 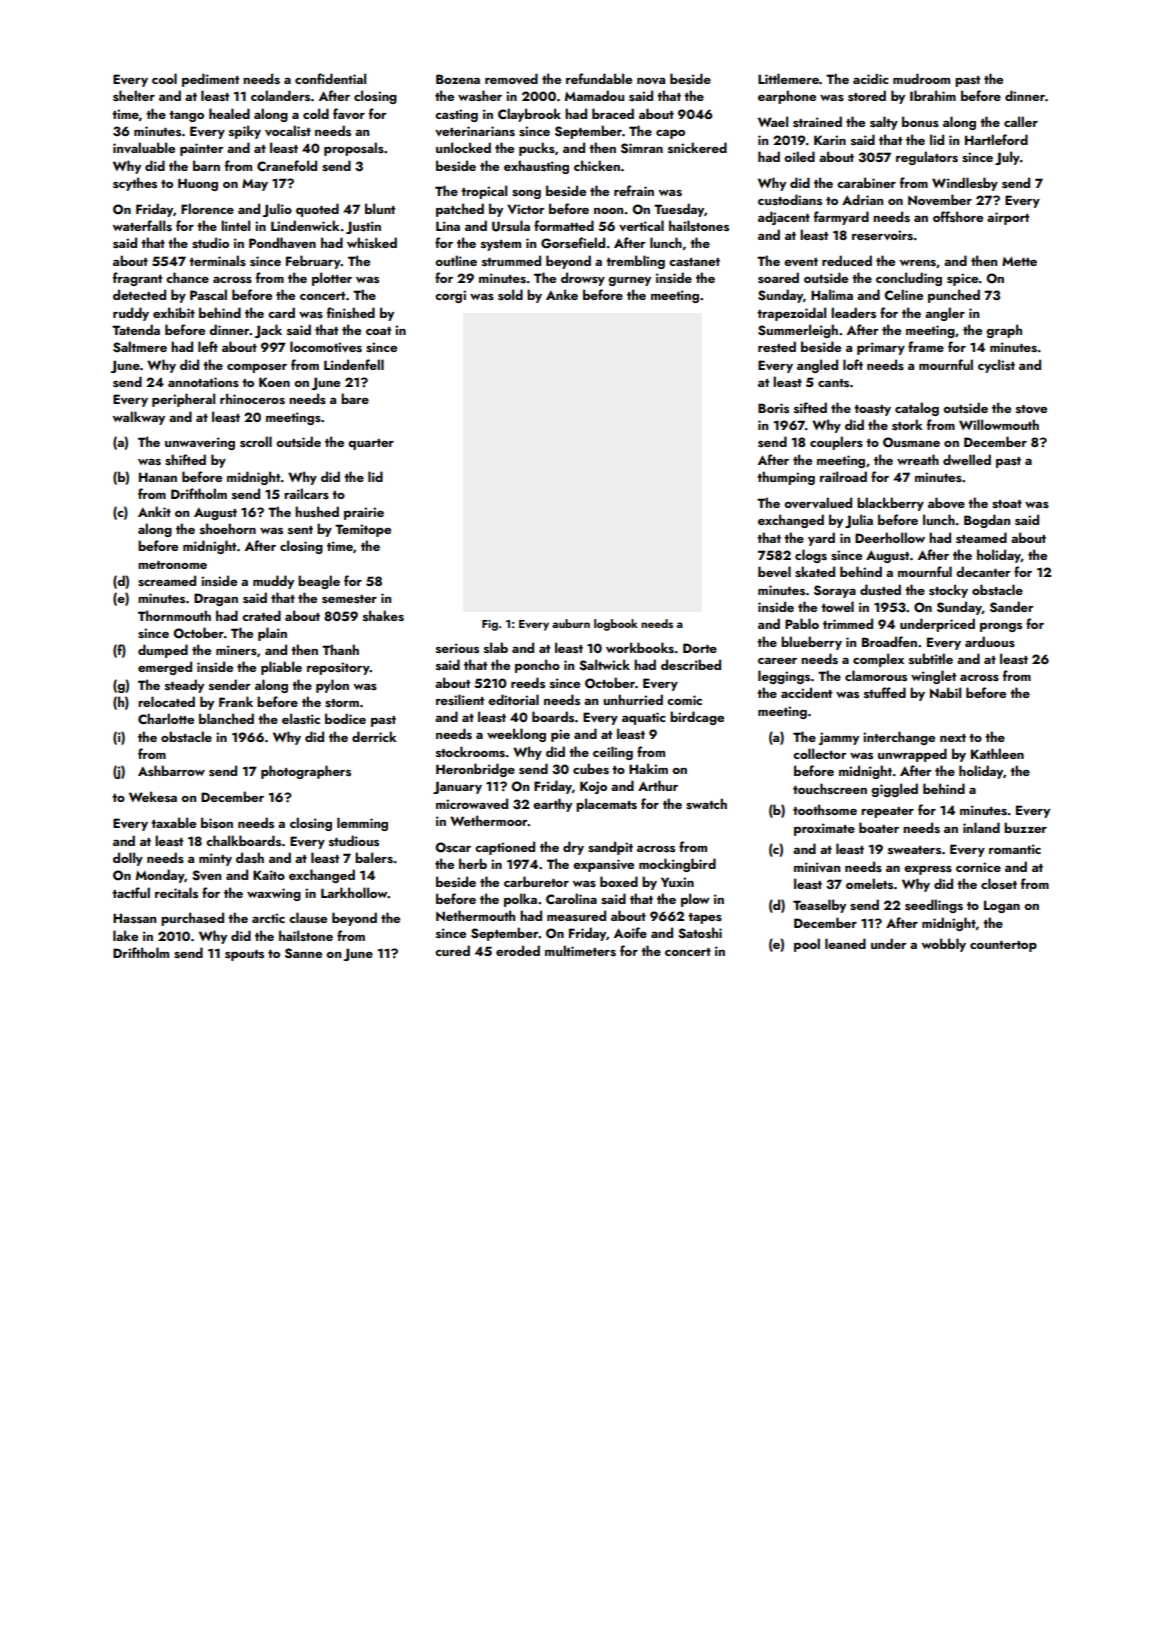 I want to click on workbooks, so click(x=640, y=647).
